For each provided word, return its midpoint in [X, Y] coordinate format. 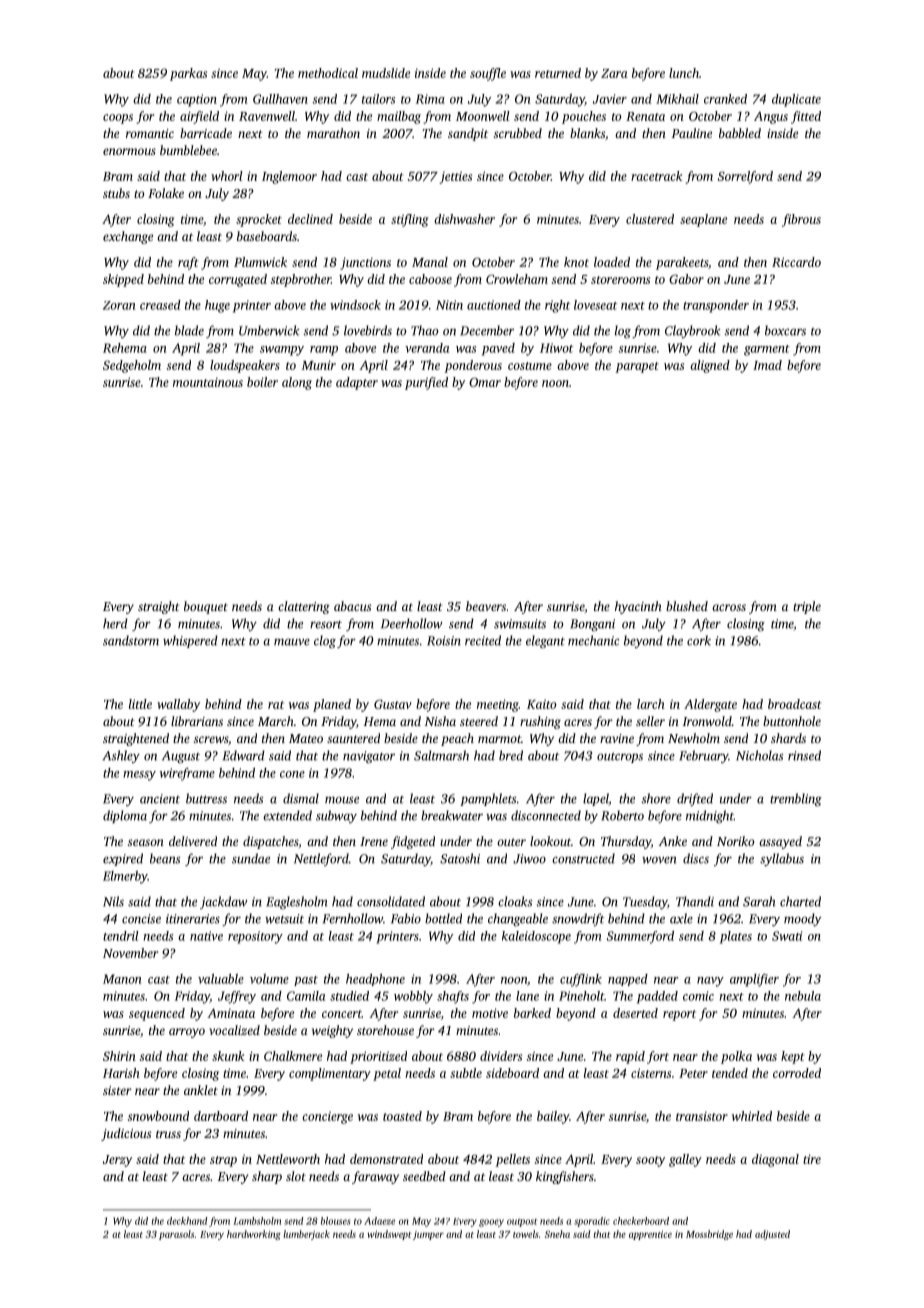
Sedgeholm [132, 366]
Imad [767, 365]
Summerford [640, 937]
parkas [188, 74]
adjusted [772, 1235]
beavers [486, 606]
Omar [485, 382]
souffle [488, 74]
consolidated [391, 901]
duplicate [796, 100]
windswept [389, 1235]
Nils [113, 901]
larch [651, 704]
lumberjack [306, 1235]
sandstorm [131, 640]
